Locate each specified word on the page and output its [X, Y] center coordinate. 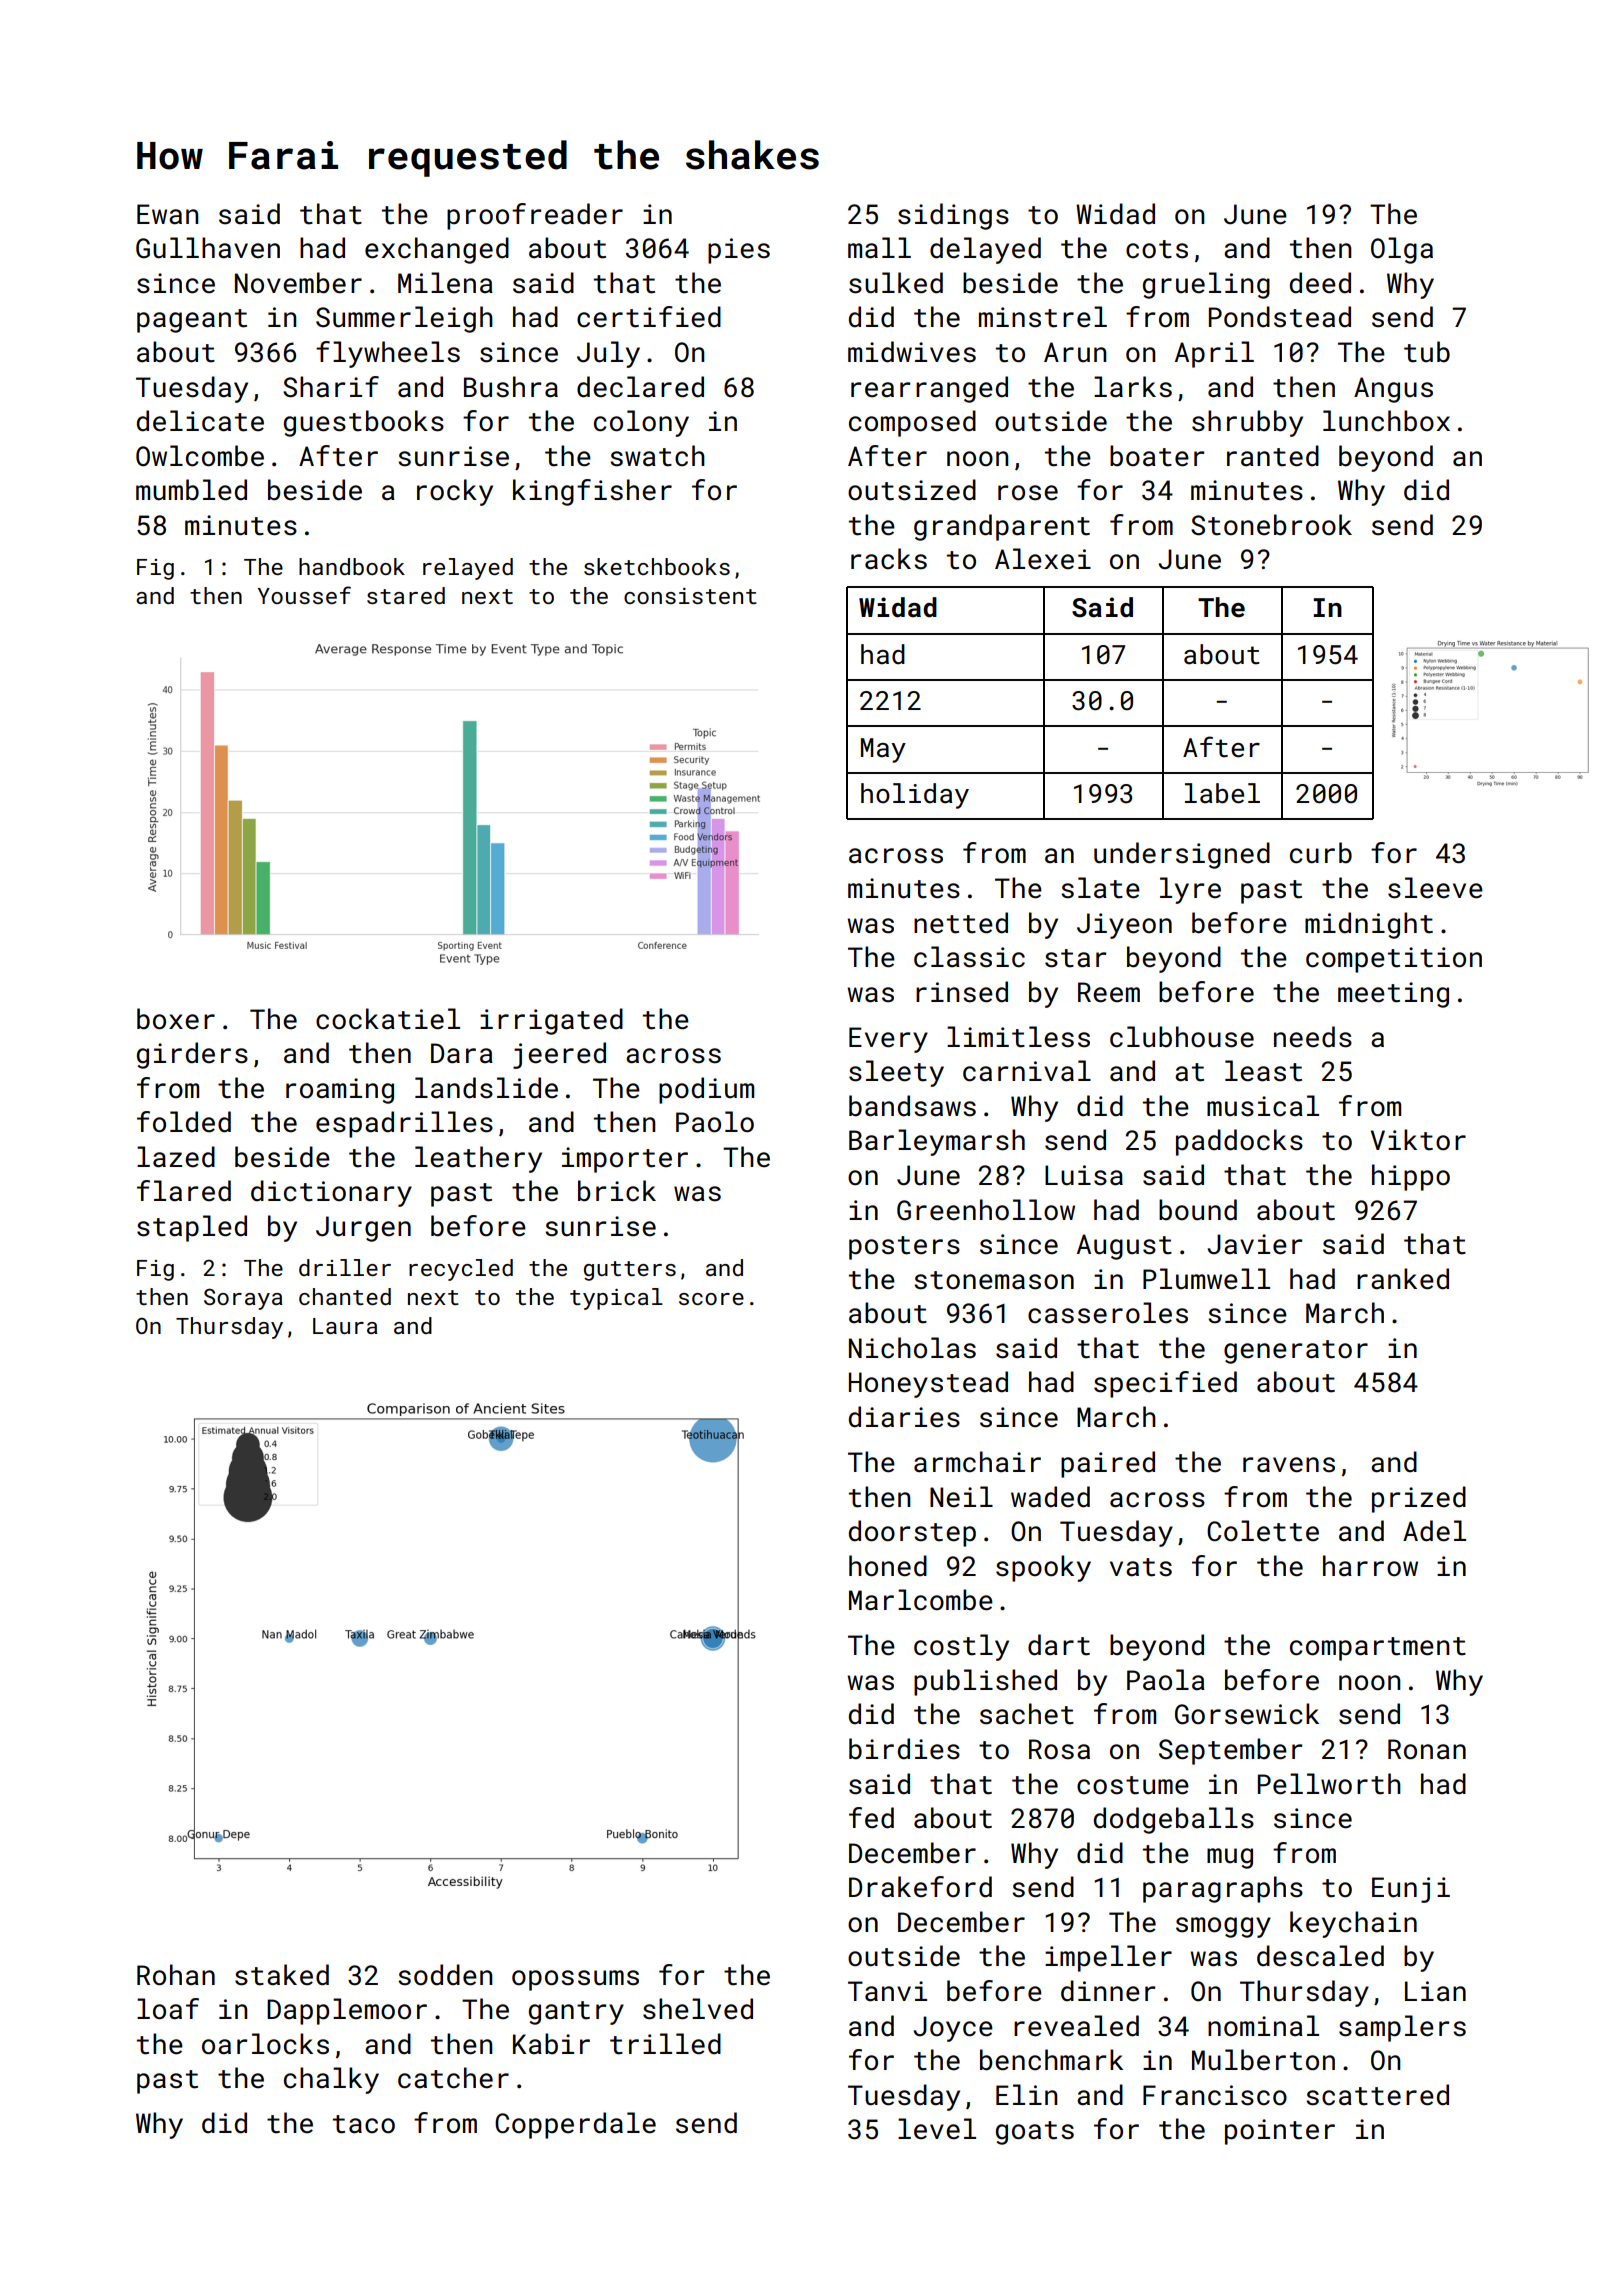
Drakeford [920, 1887]
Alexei [1043, 559]
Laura [345, 1326]
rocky [455, 492]
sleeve [1435, 888]
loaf [168, 2009]
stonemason [994, 1280]
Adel [1434, 1531]
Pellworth [1329, 1784]
